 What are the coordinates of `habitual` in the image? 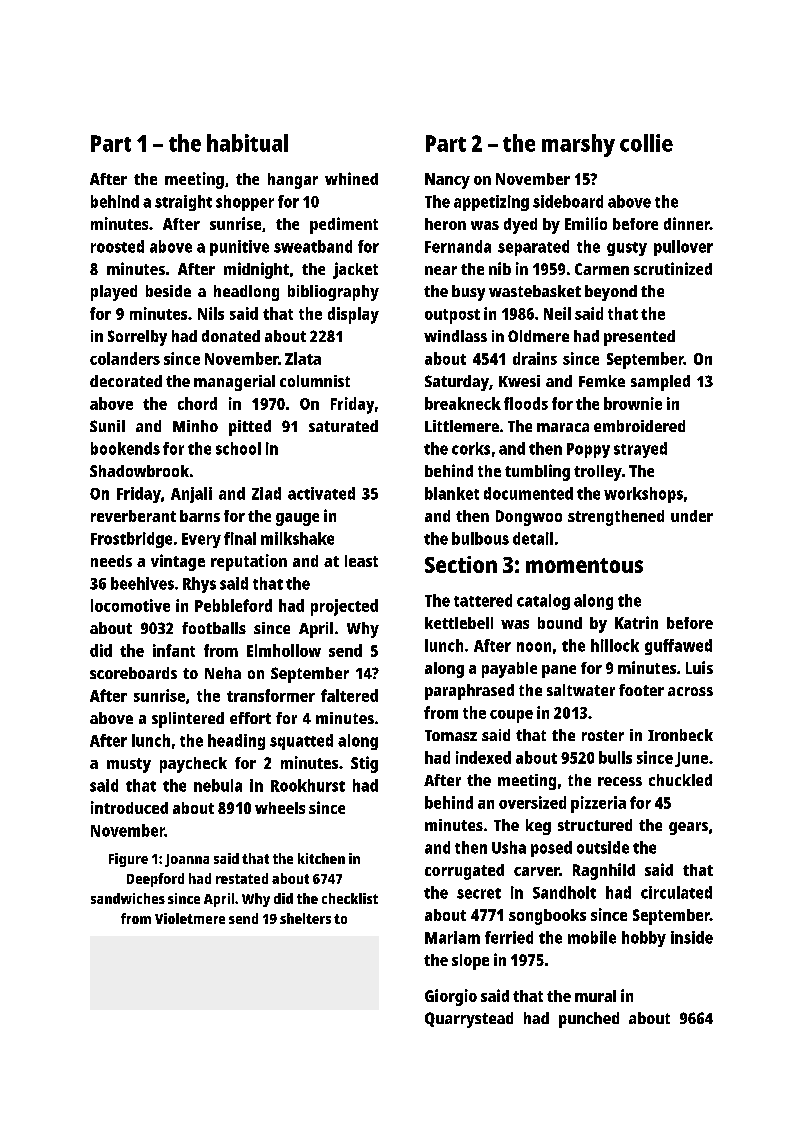 It's located at (247, 143).
